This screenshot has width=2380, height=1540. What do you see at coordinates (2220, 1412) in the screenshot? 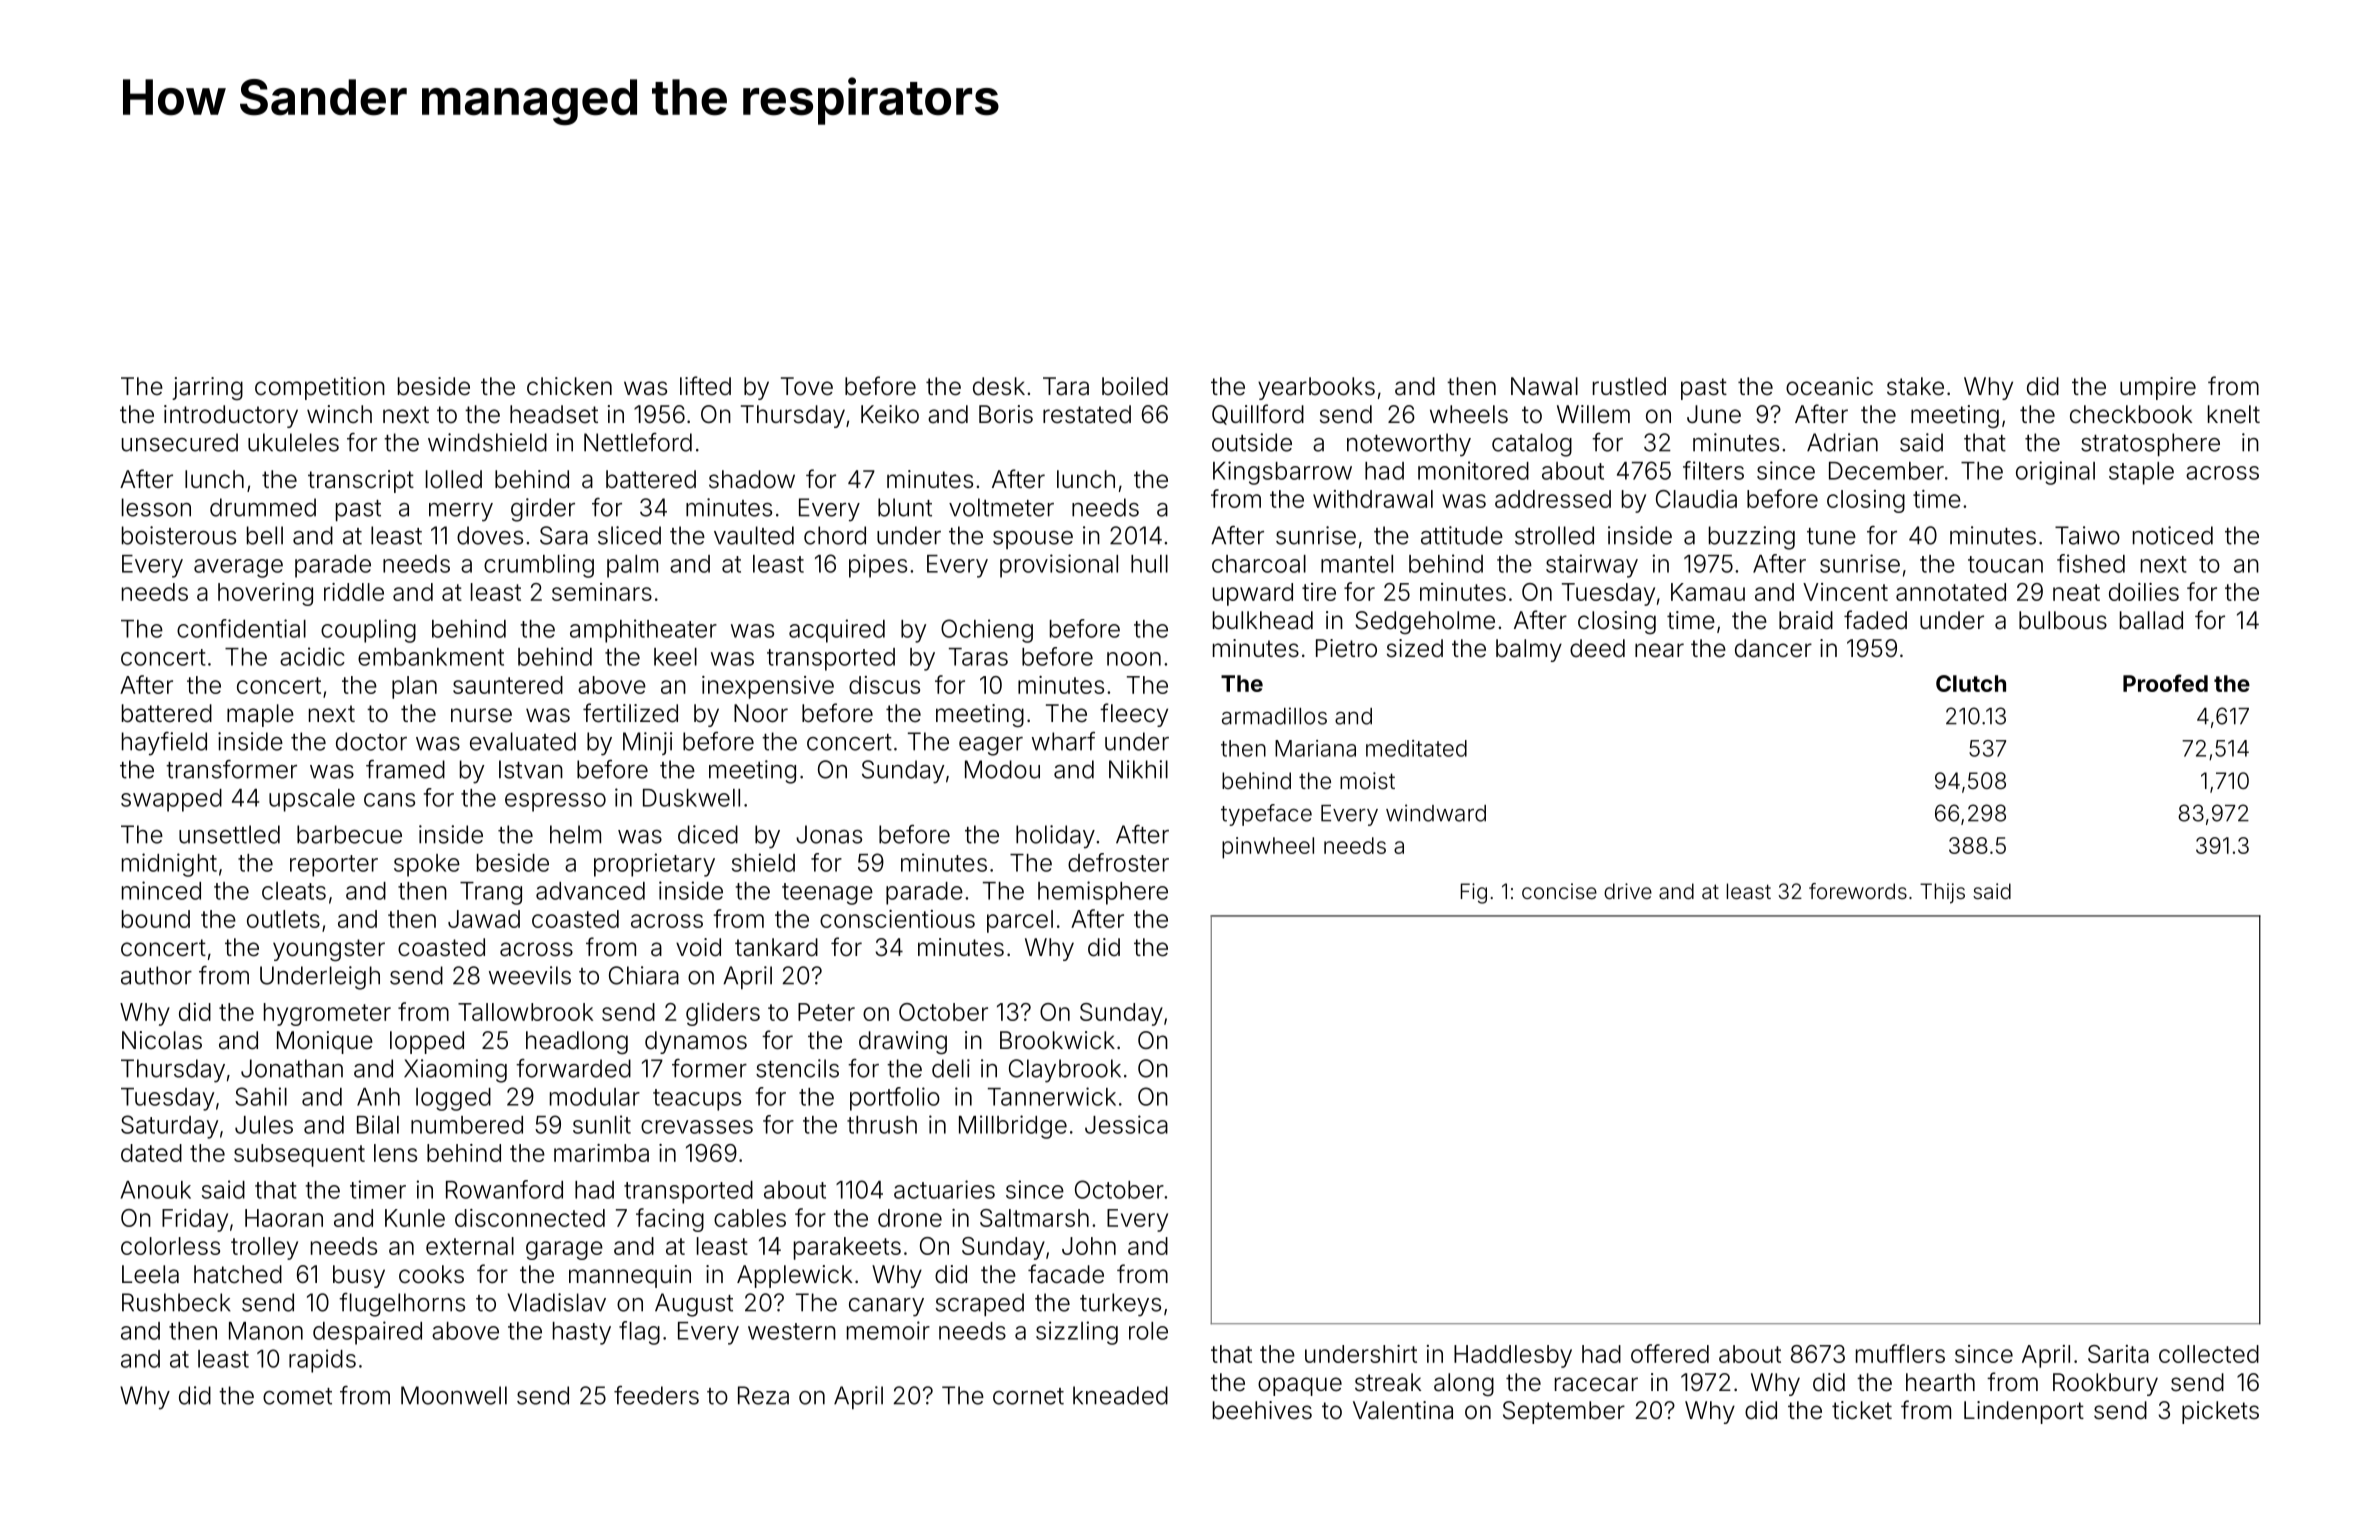
I see `pickets` at bounding box center [2220, 1412].
